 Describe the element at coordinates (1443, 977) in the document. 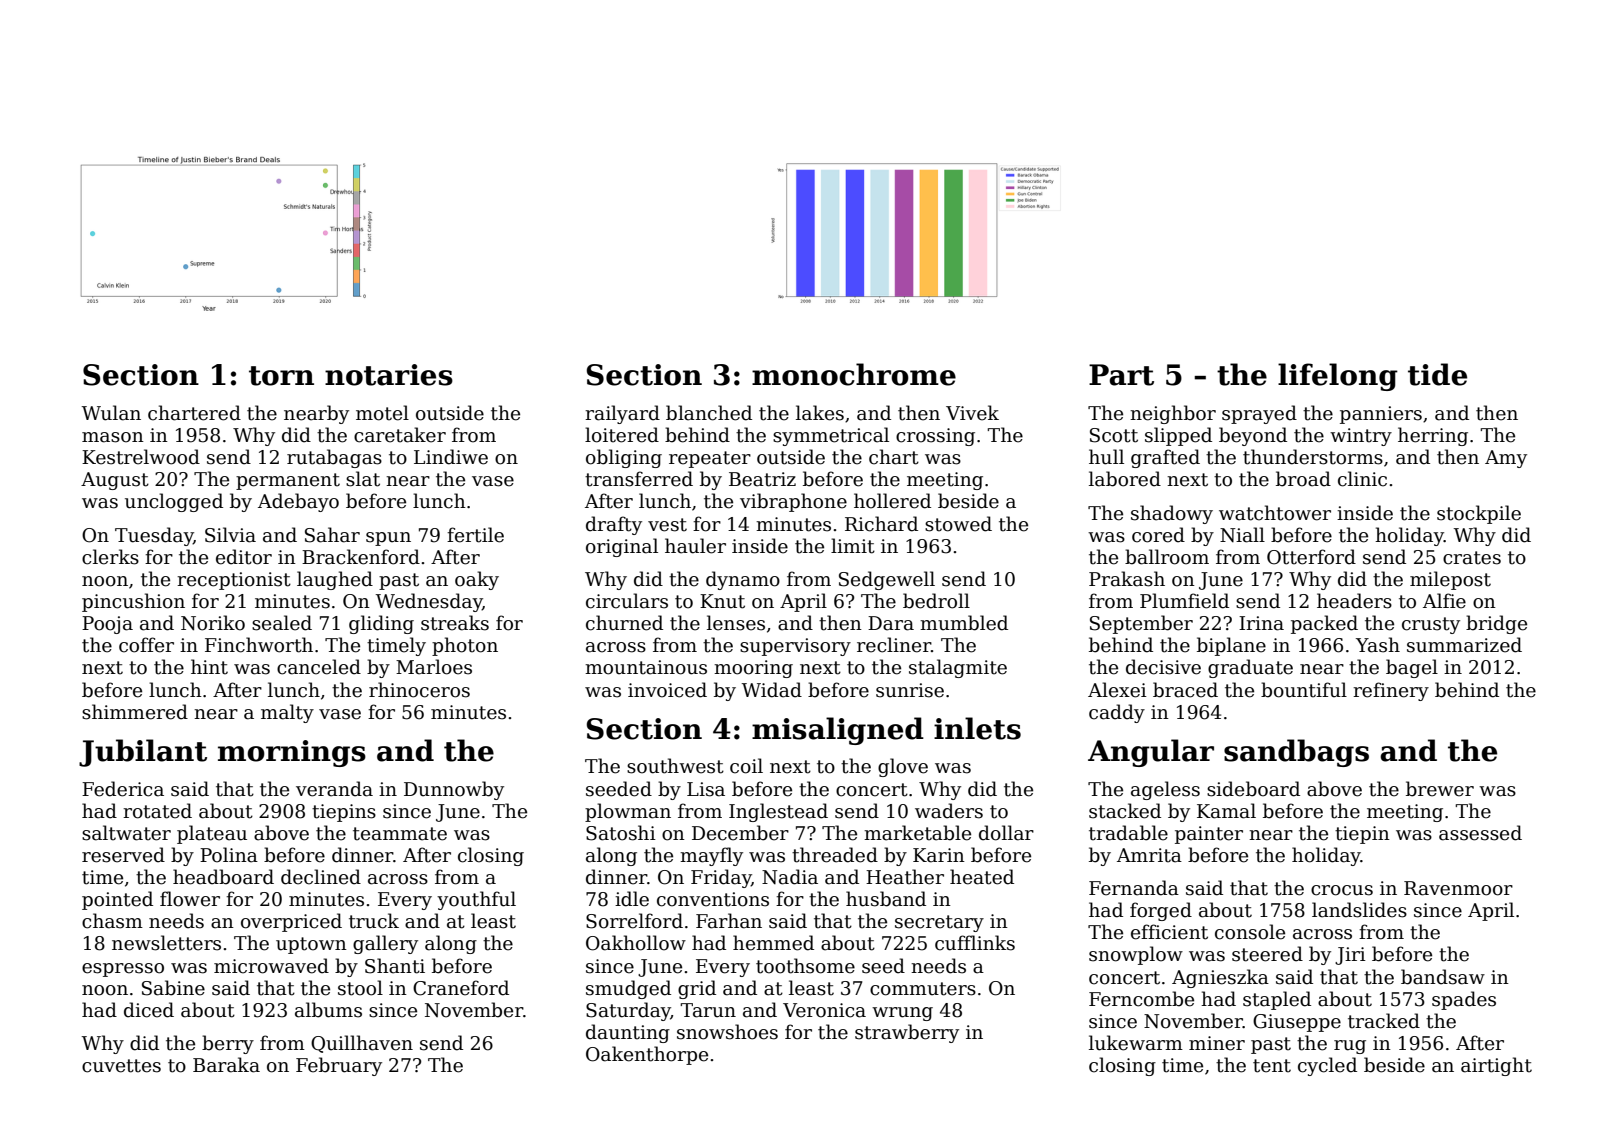

I see `bandsaw` at that location.
